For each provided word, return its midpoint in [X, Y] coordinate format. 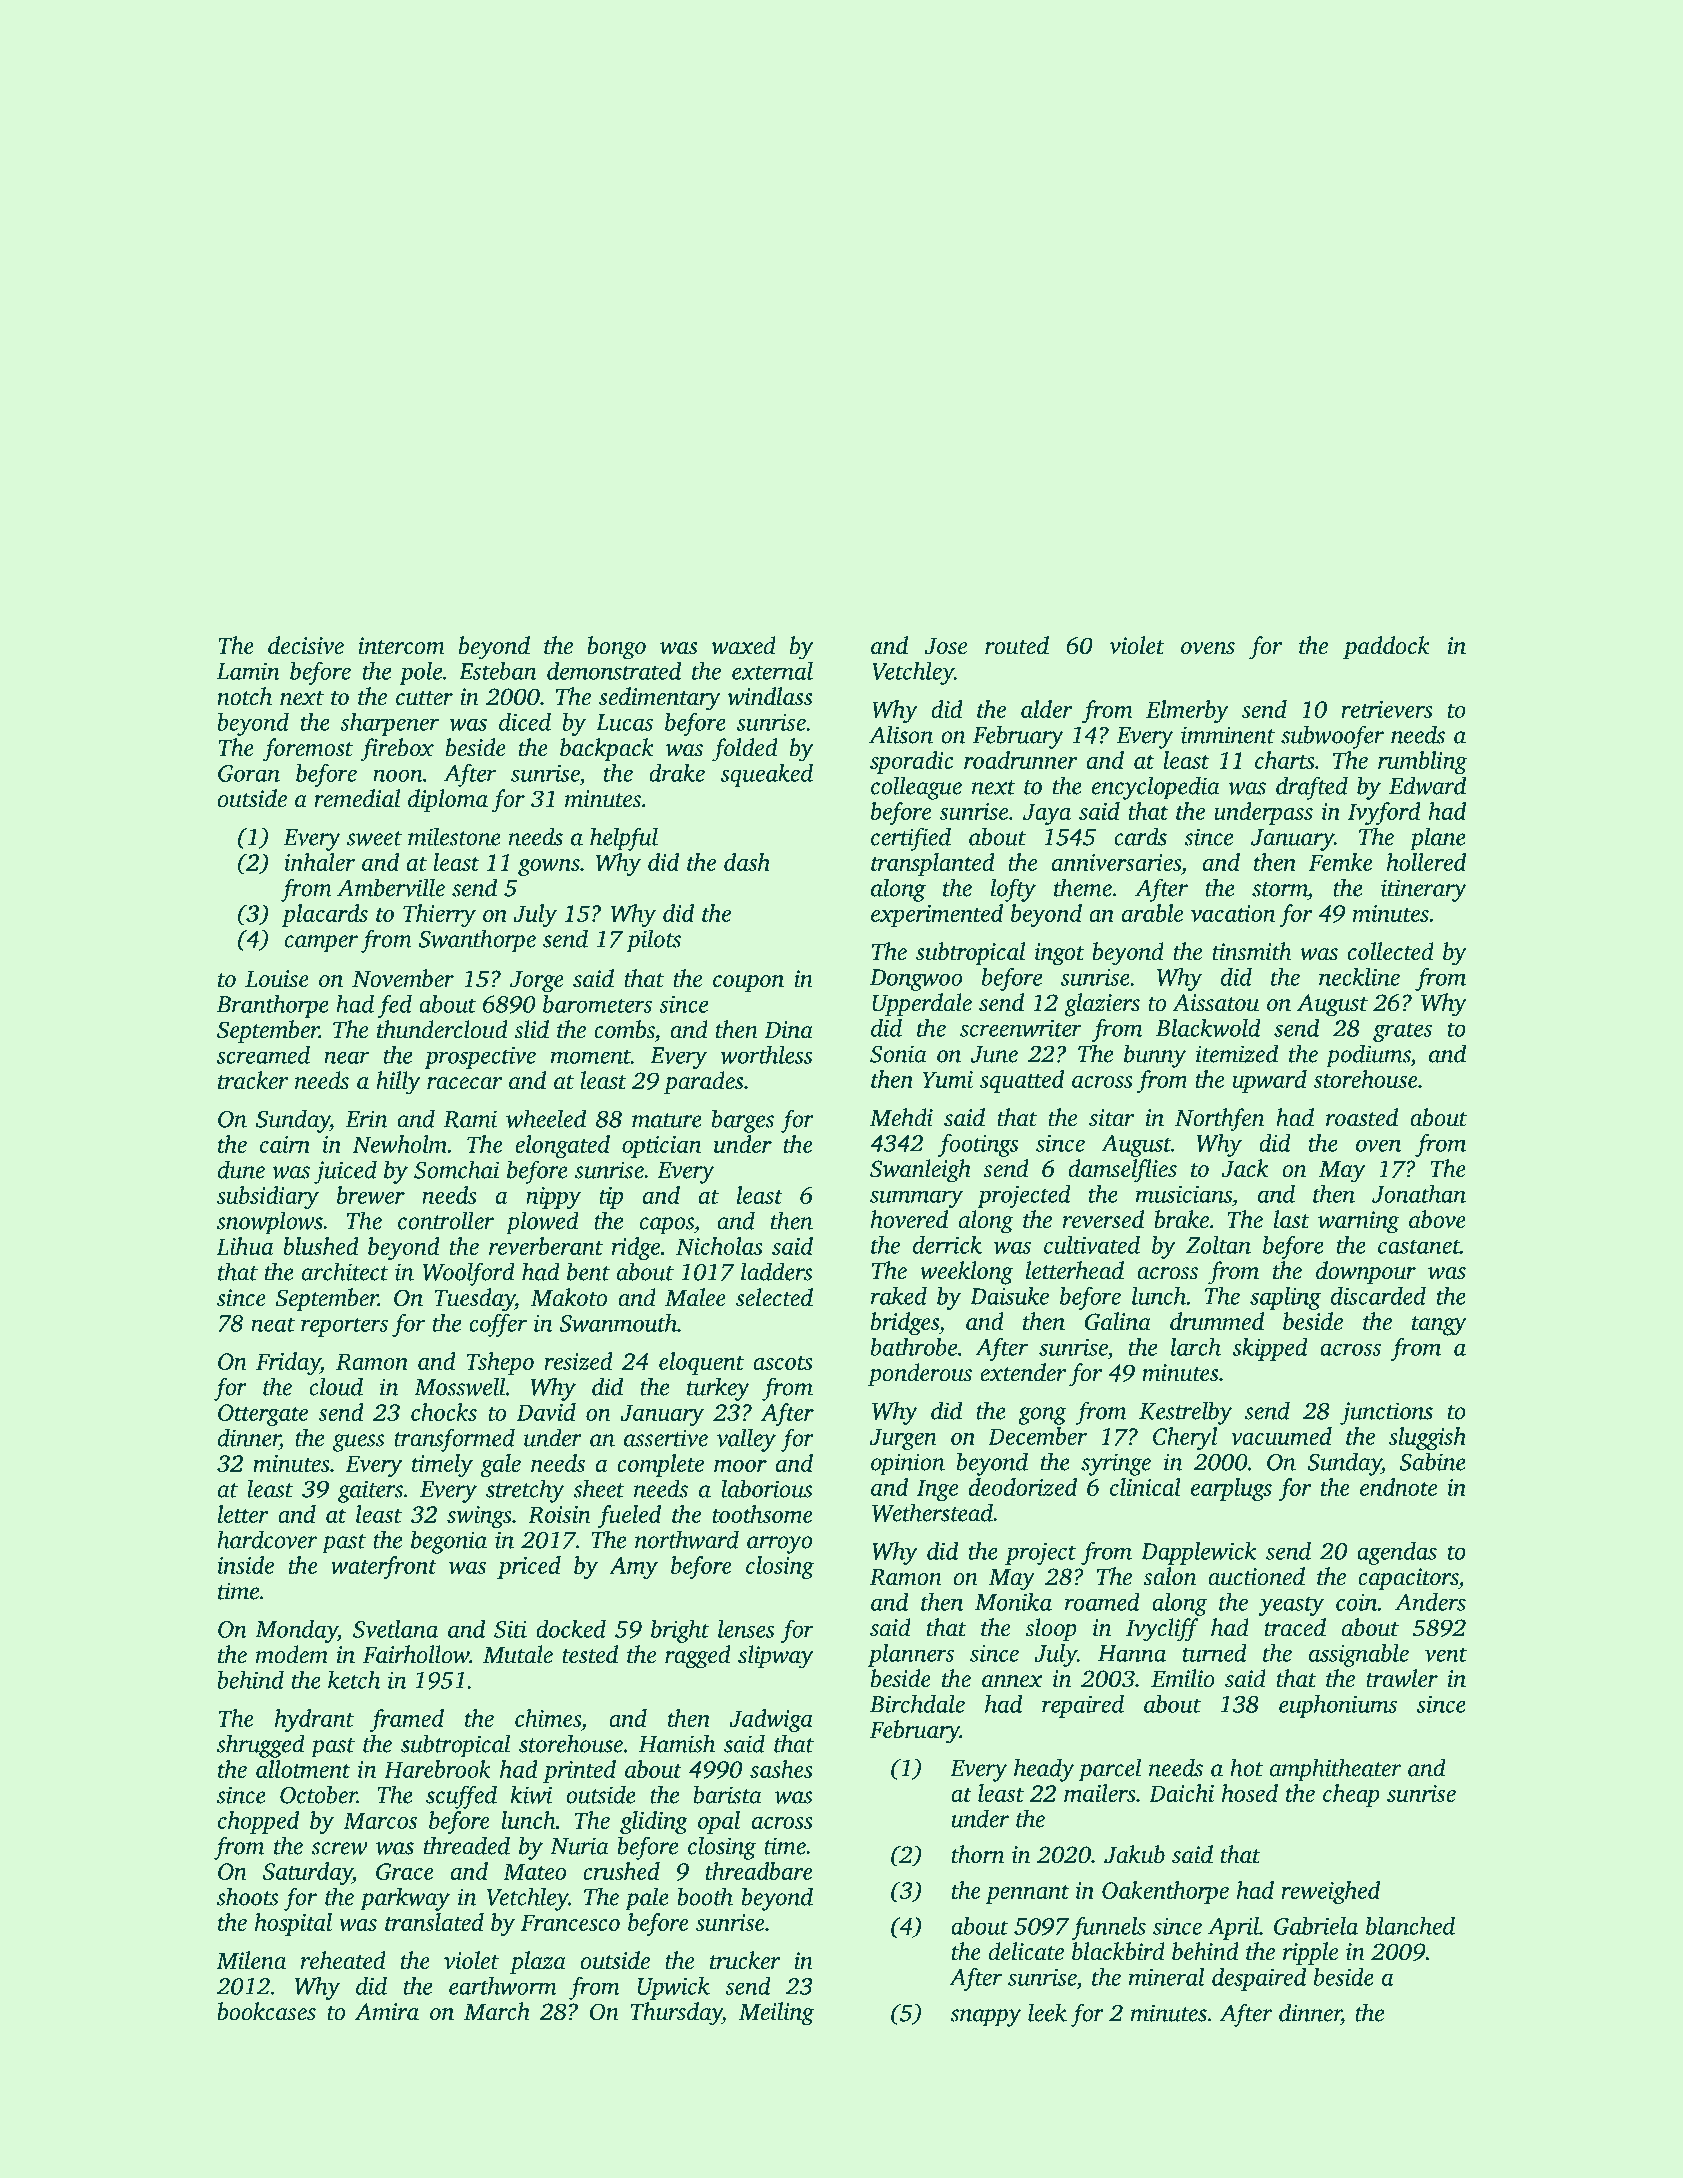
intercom [401, 646]
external [772, 671]
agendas [1397, 1553]
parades [704, 1082]
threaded [467, 1845]
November [403, 978]
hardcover [267, 1539]
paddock [1386, 647]
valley [746, 1440]
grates [1402, 1032]
